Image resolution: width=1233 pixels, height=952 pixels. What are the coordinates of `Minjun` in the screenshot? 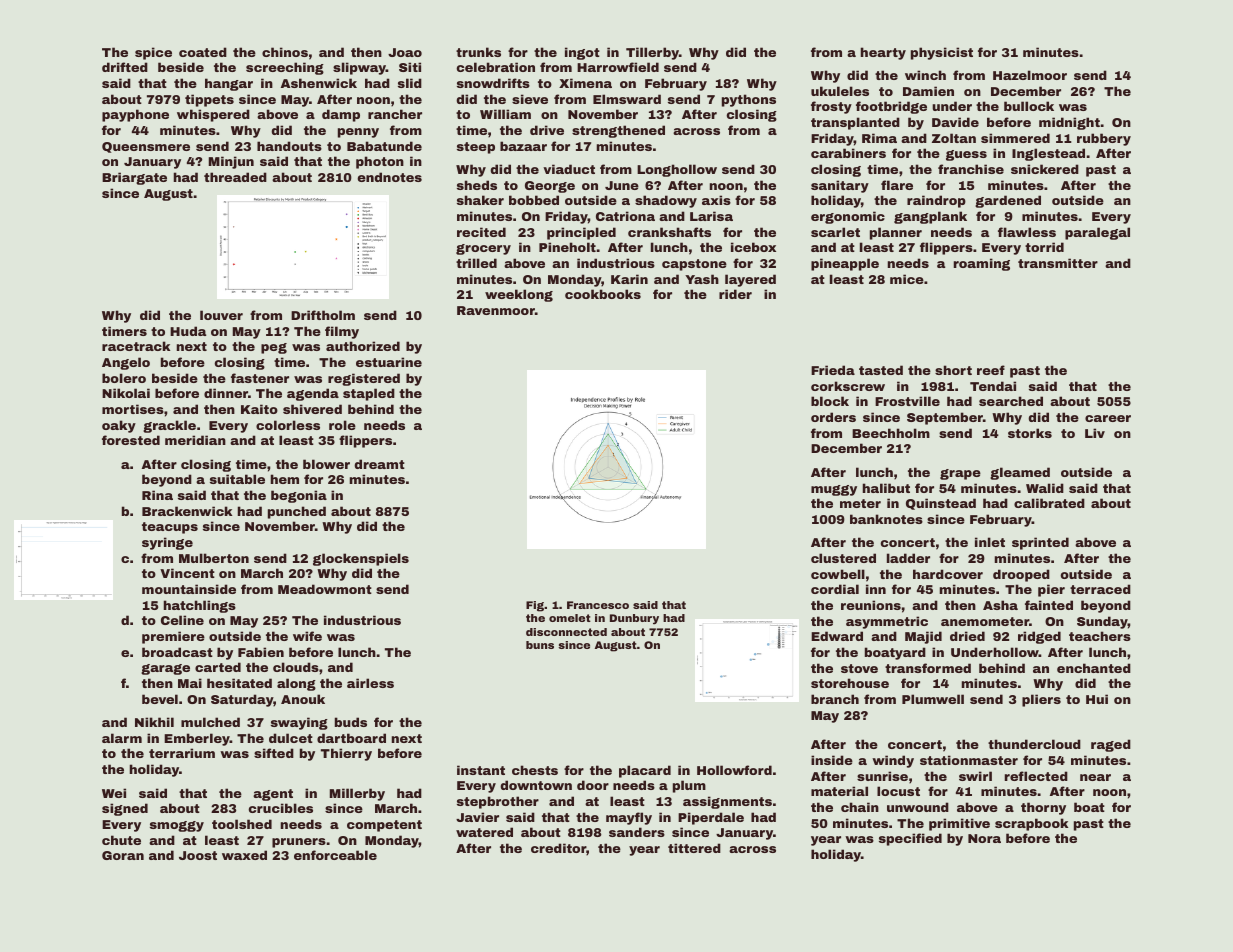 It's located at (231, 162).
